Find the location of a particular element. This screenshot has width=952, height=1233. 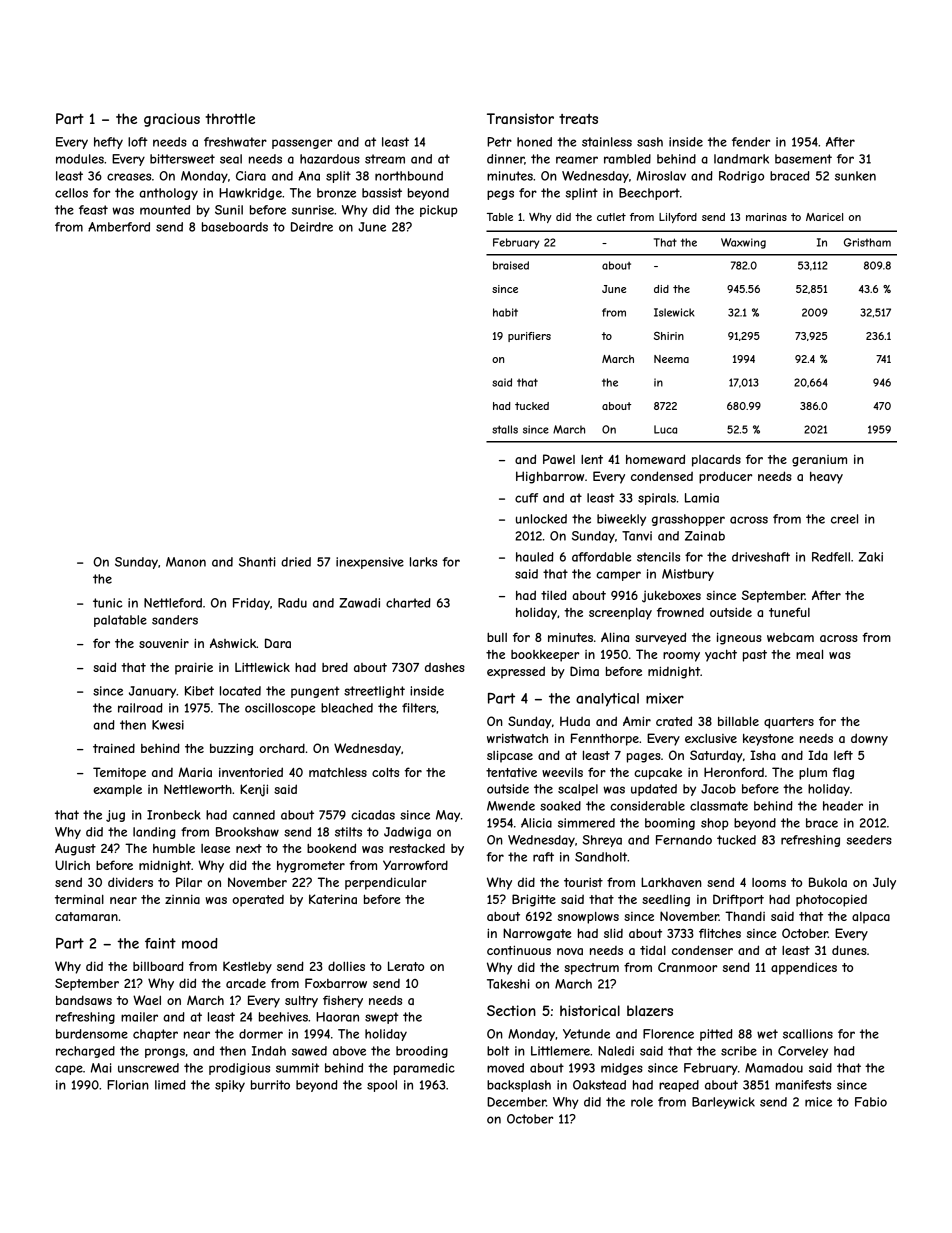

screenplay is located at coordinates (620, 614).
